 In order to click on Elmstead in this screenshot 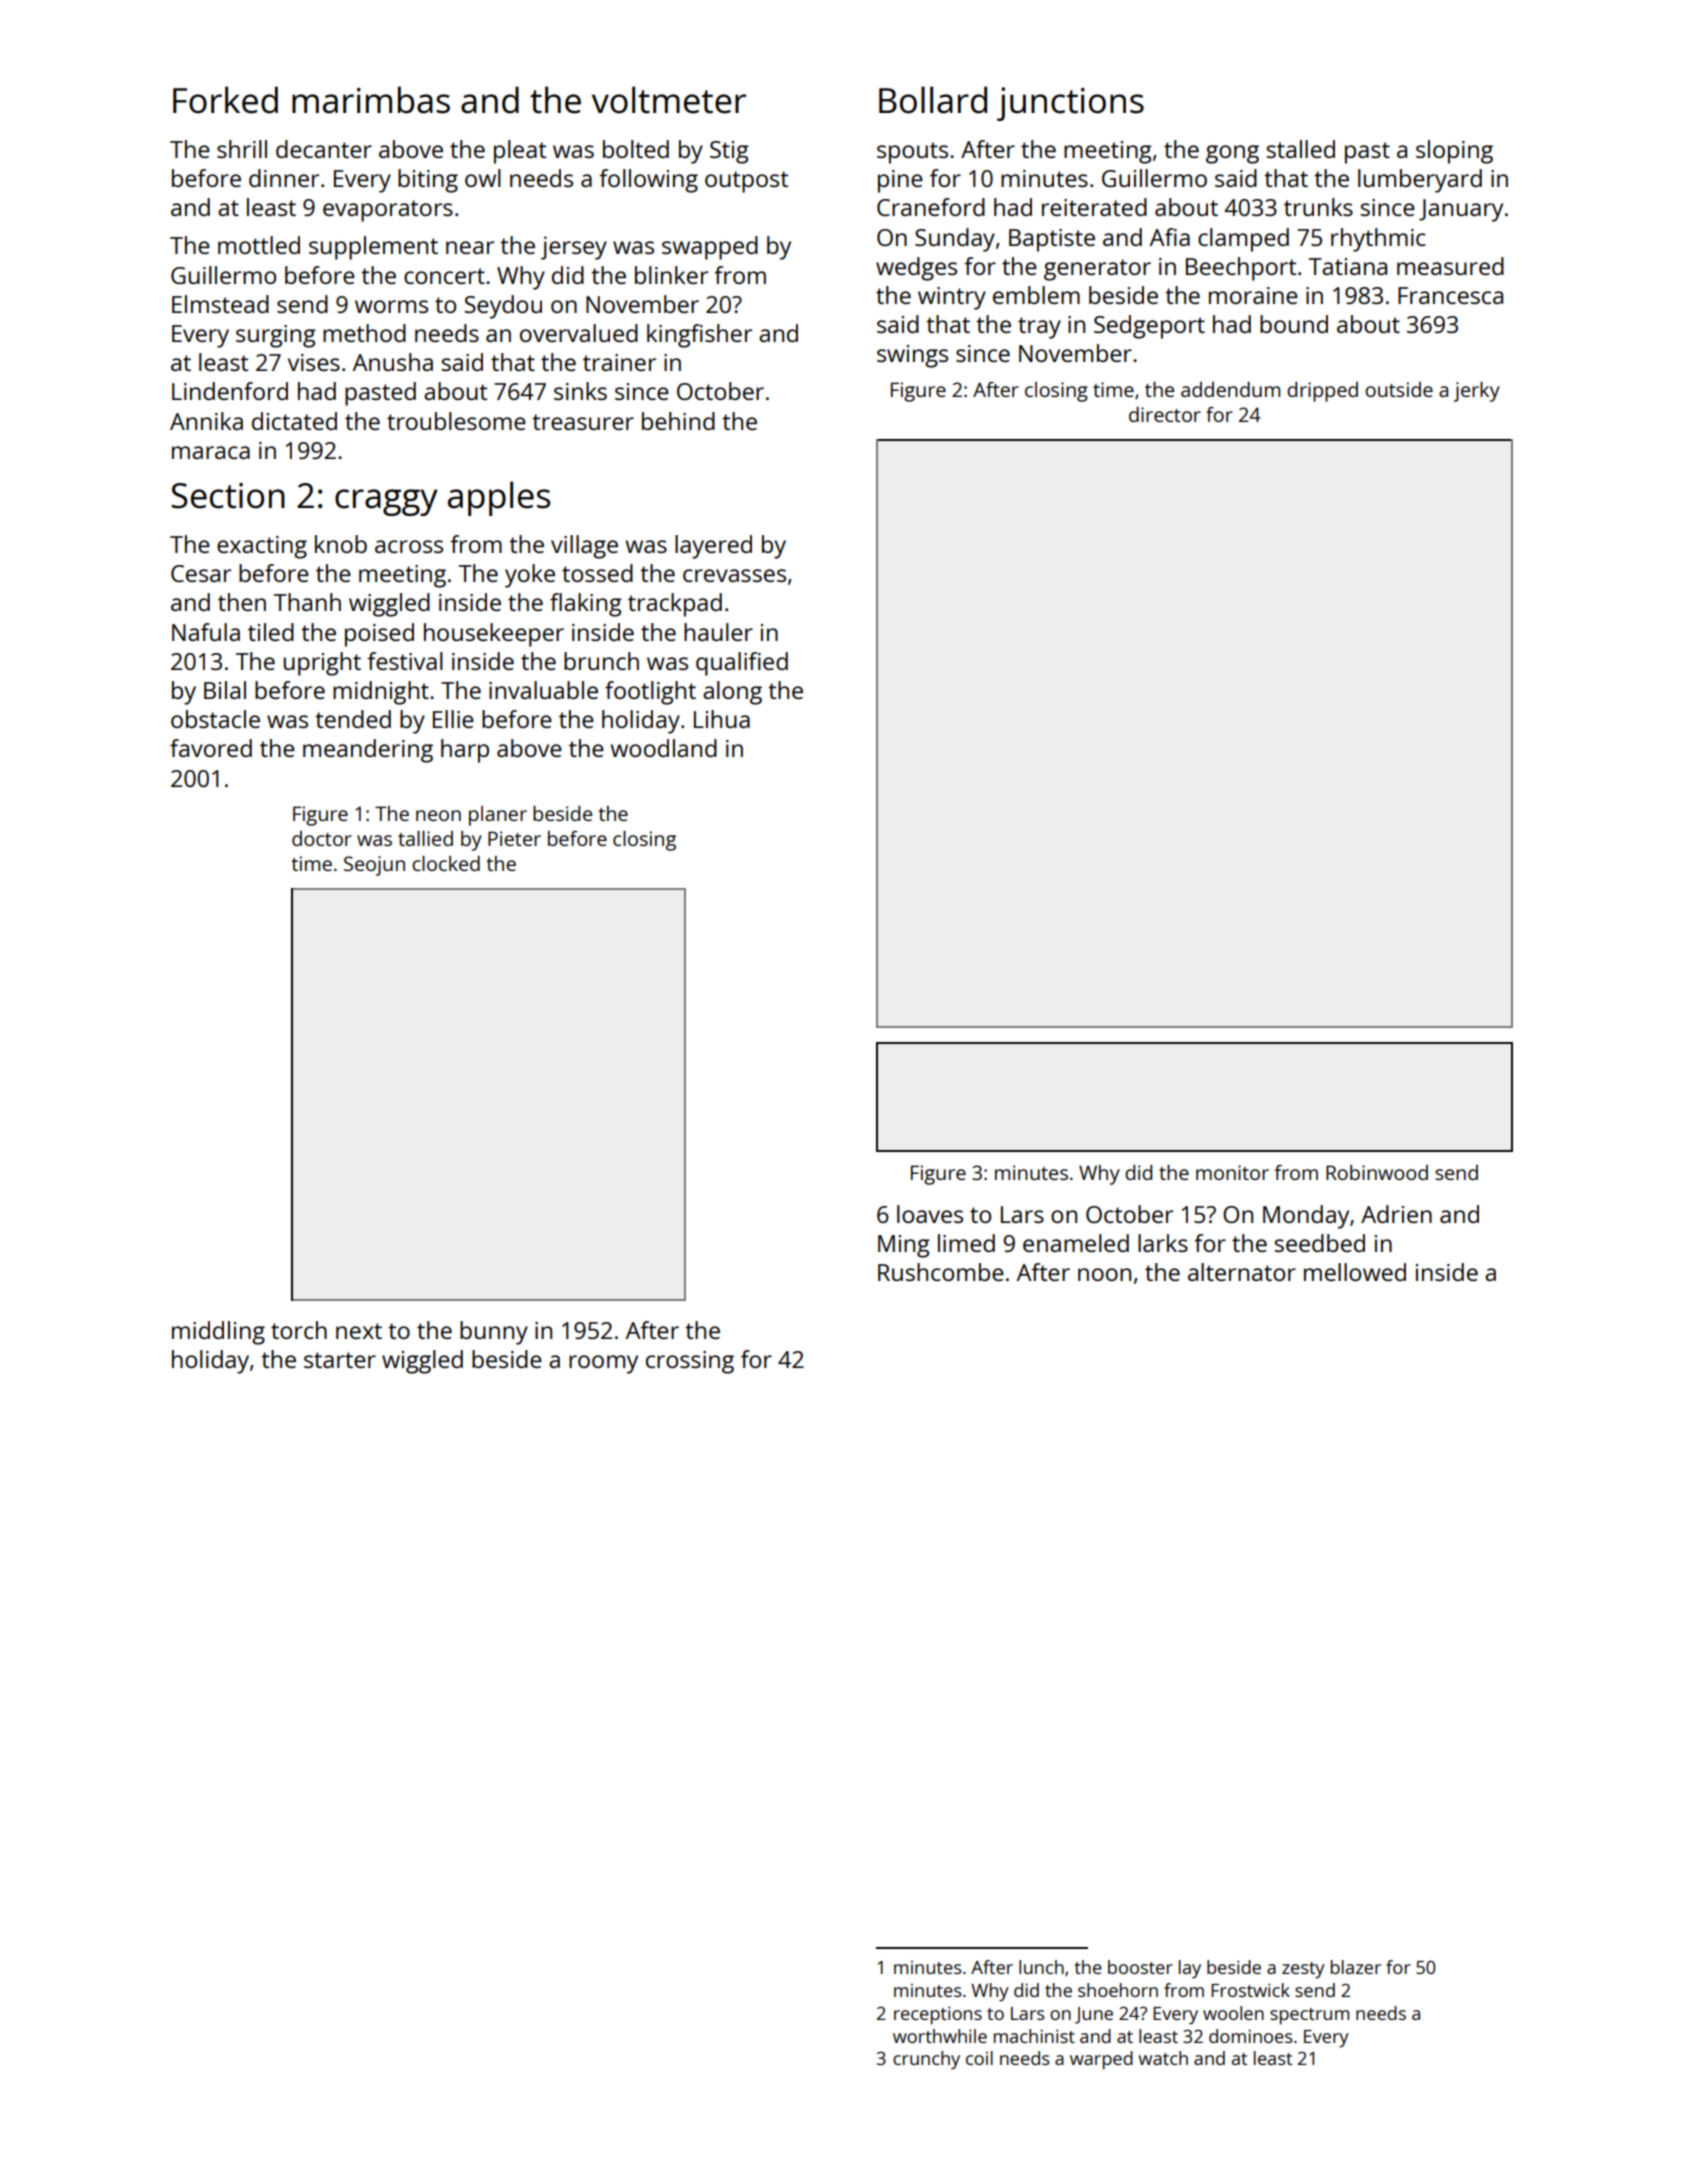, I will do `click(220, 304)`.
